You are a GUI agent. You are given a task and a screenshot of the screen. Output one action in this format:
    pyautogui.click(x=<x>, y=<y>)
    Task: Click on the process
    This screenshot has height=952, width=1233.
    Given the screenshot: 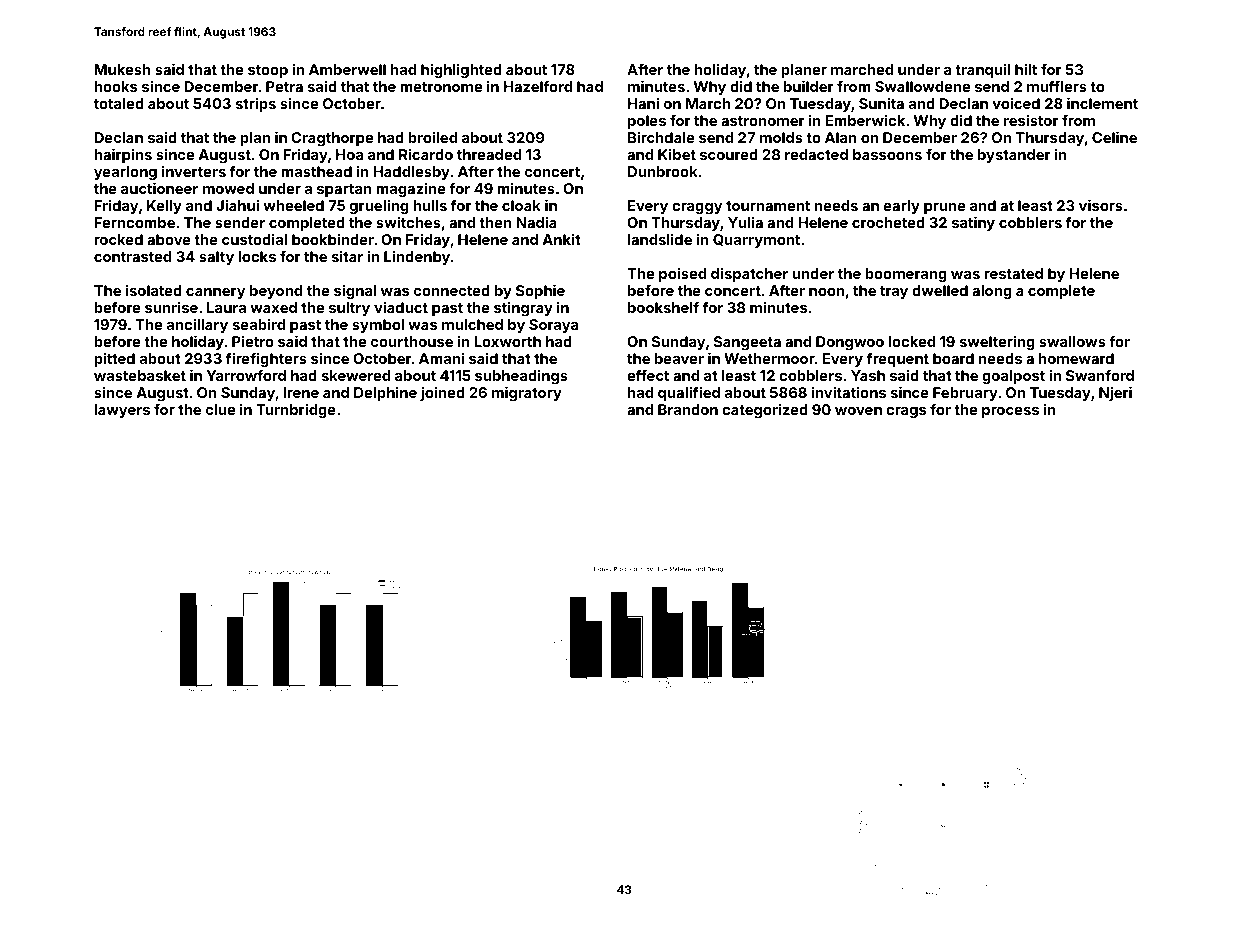 What is the action you would take?
    pyautogui.click(x=1010, y=412)
